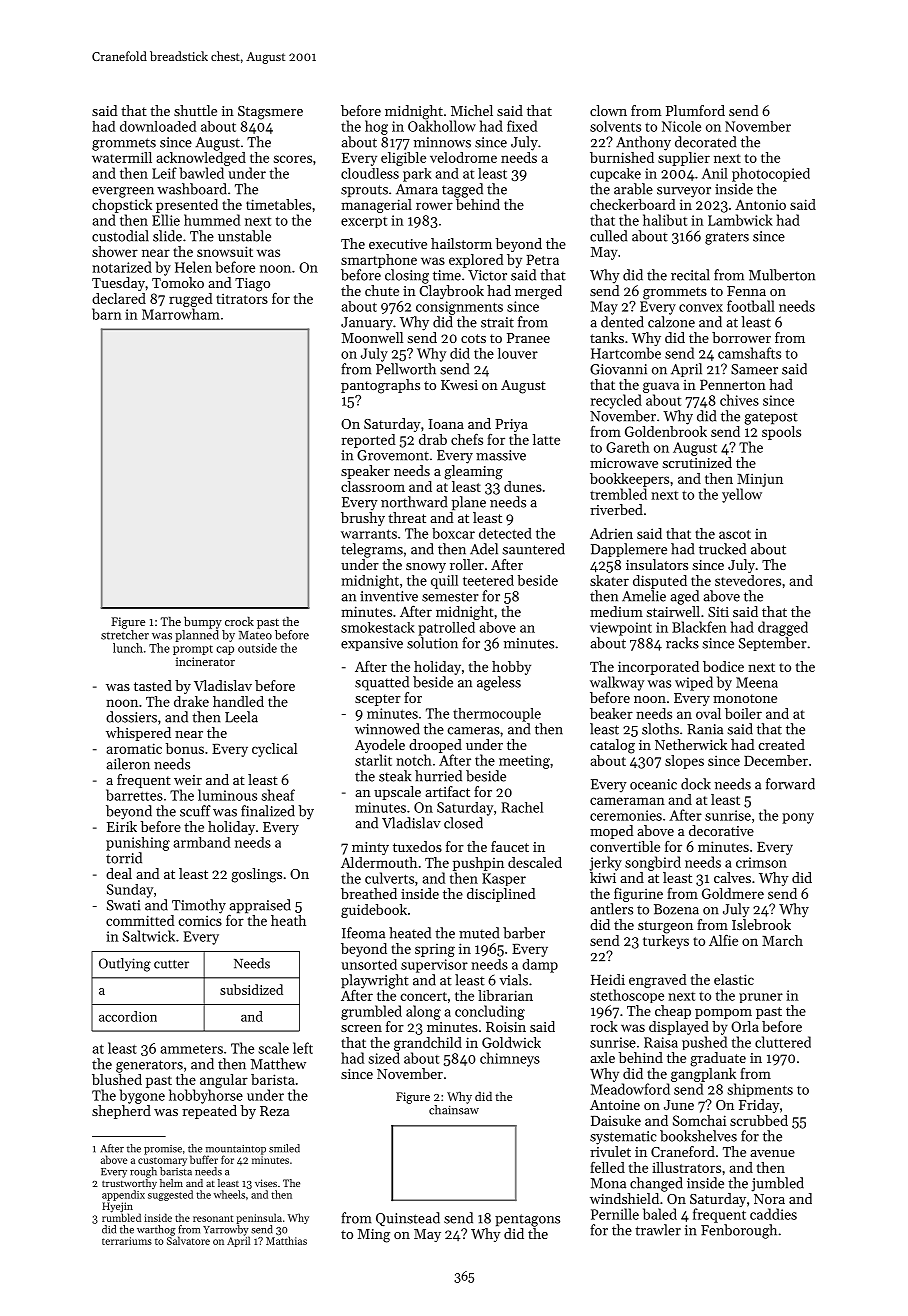 The image size is (908, 1316). Describe the element at coordinates (695, 110) in the document. I see `Plumford` at that location.
